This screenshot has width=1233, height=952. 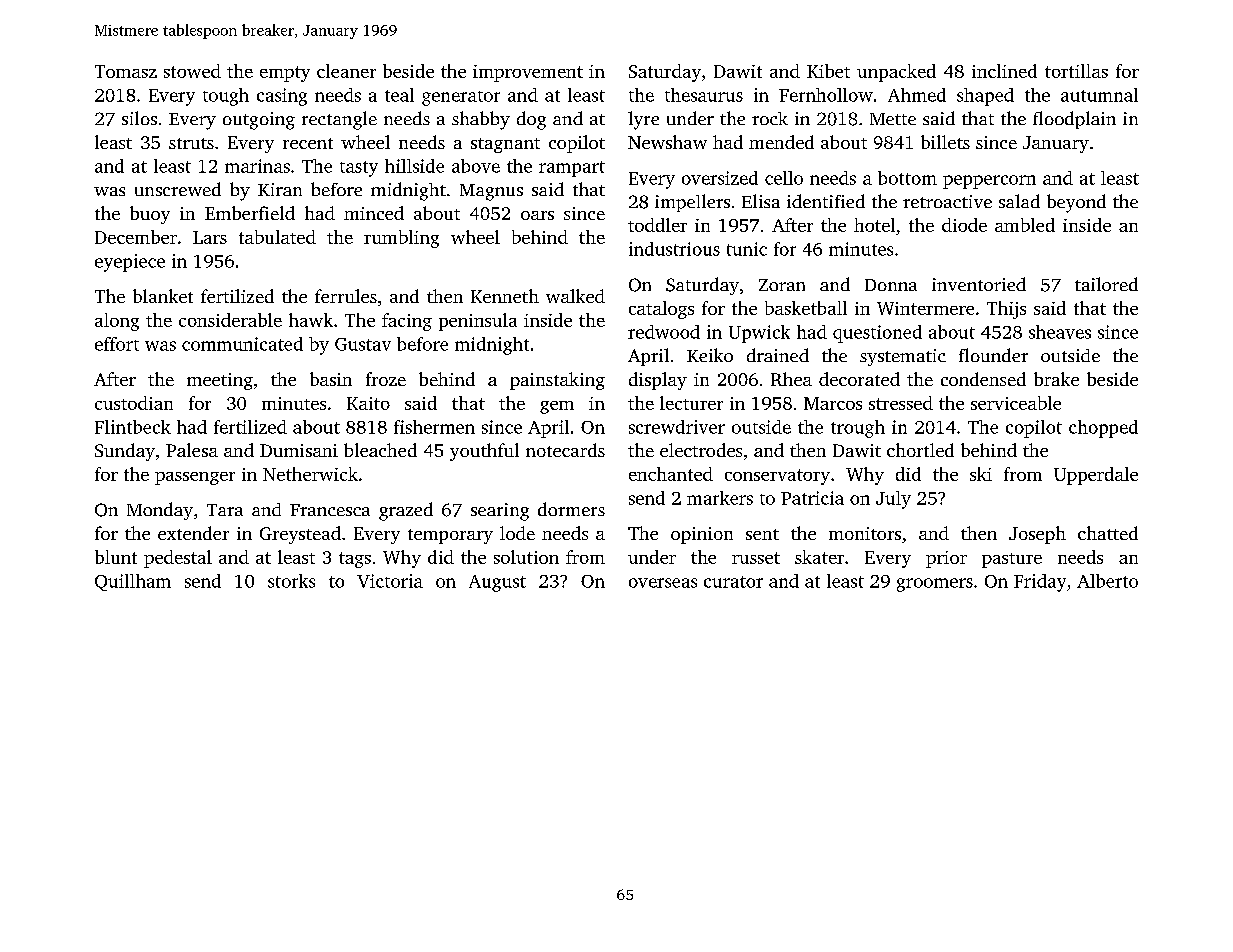 What do you see at coordinates (528, 73) in the screenshot?
I see `improvement` at bounding box center [528, 73].
